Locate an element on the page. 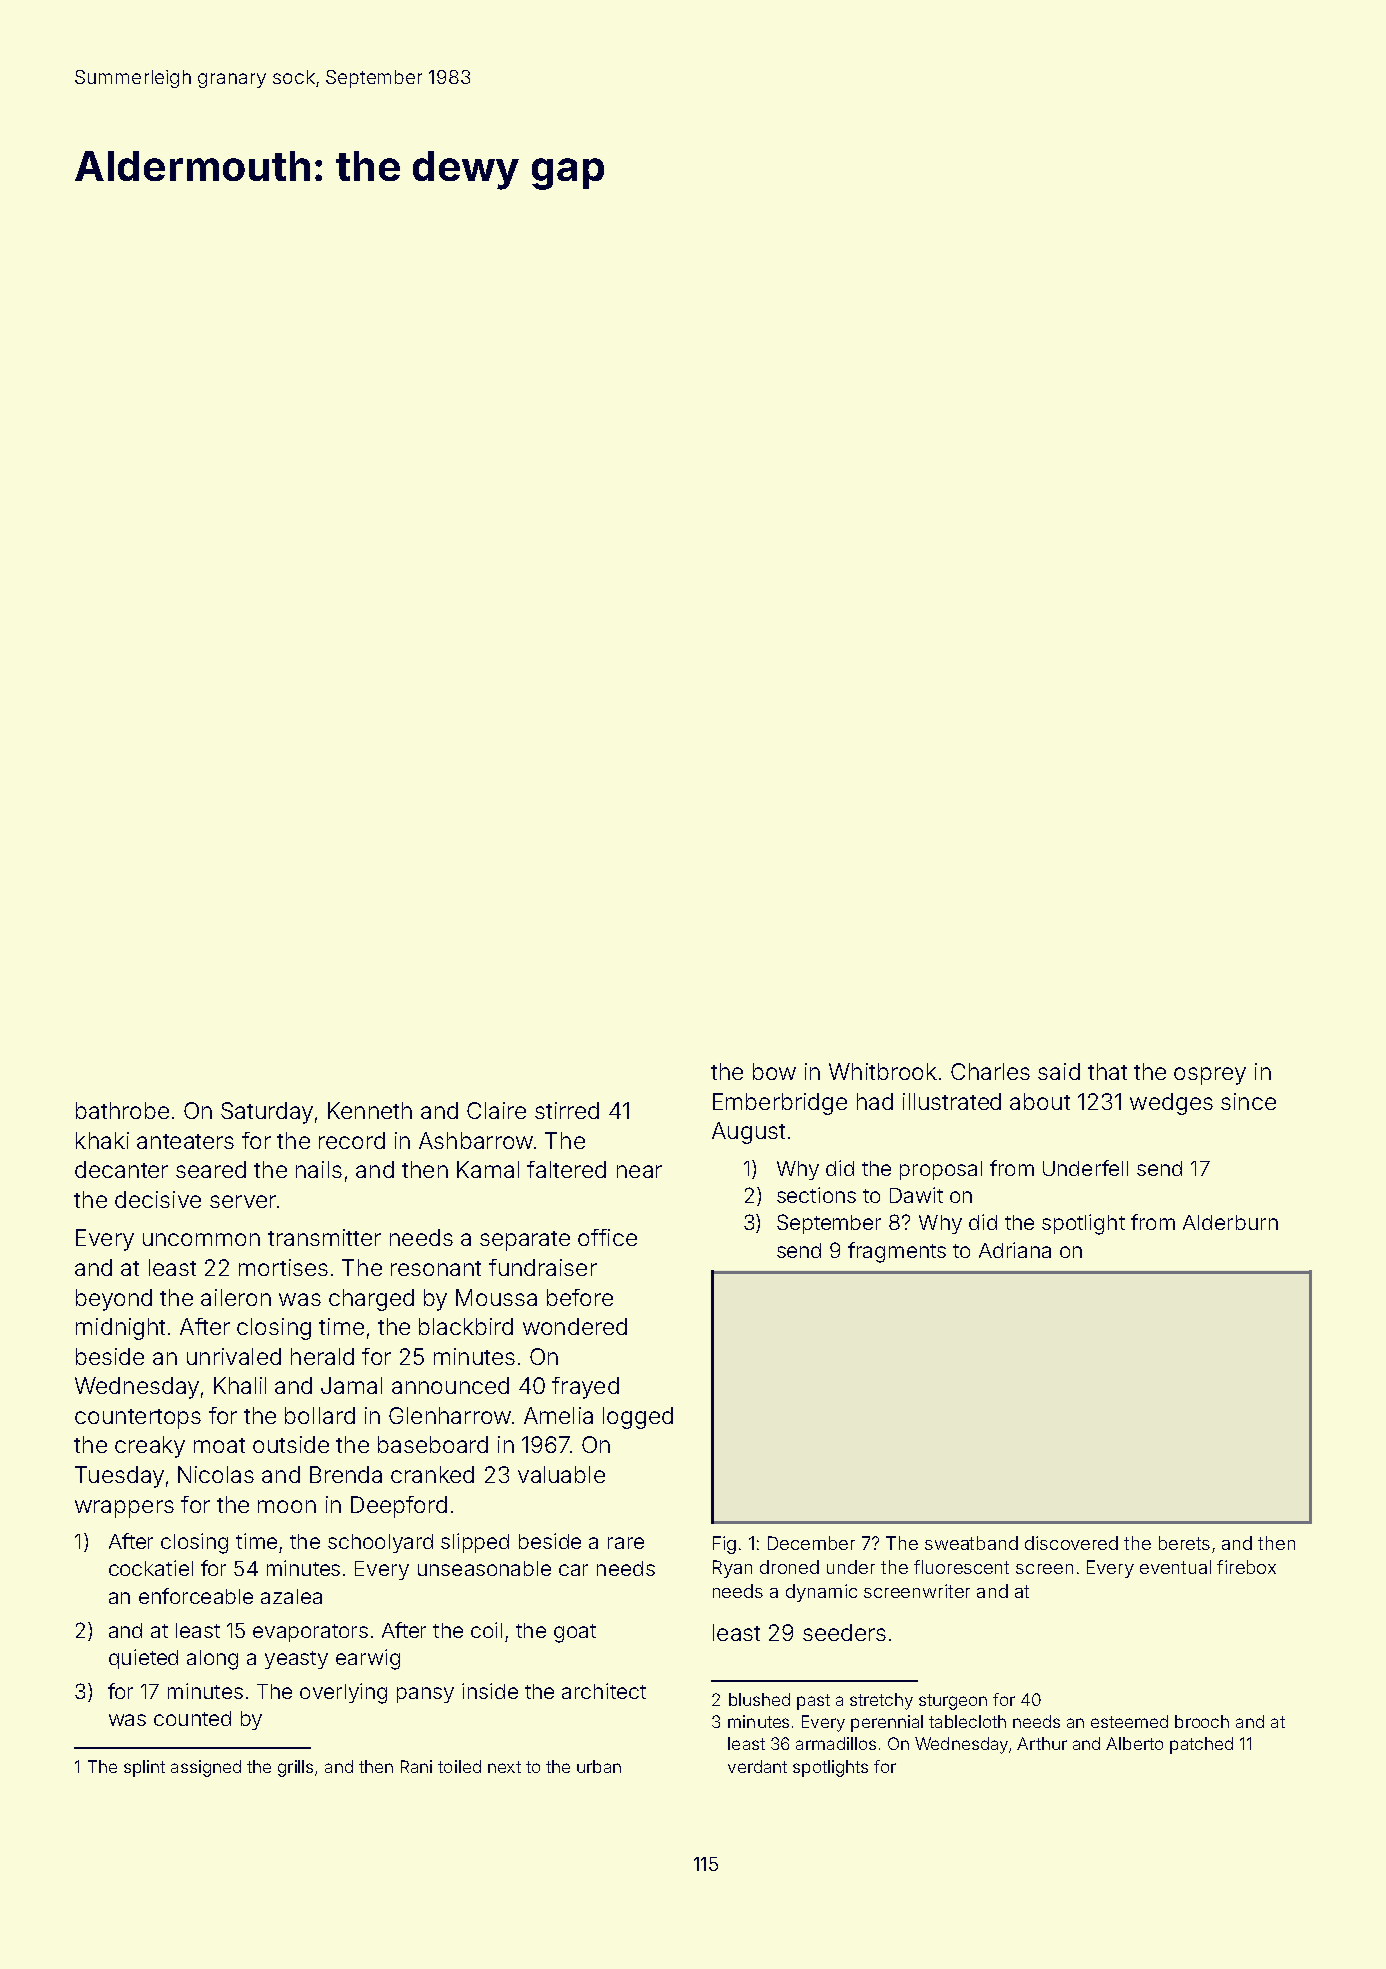  August is located at coordinates (748, 1133).
